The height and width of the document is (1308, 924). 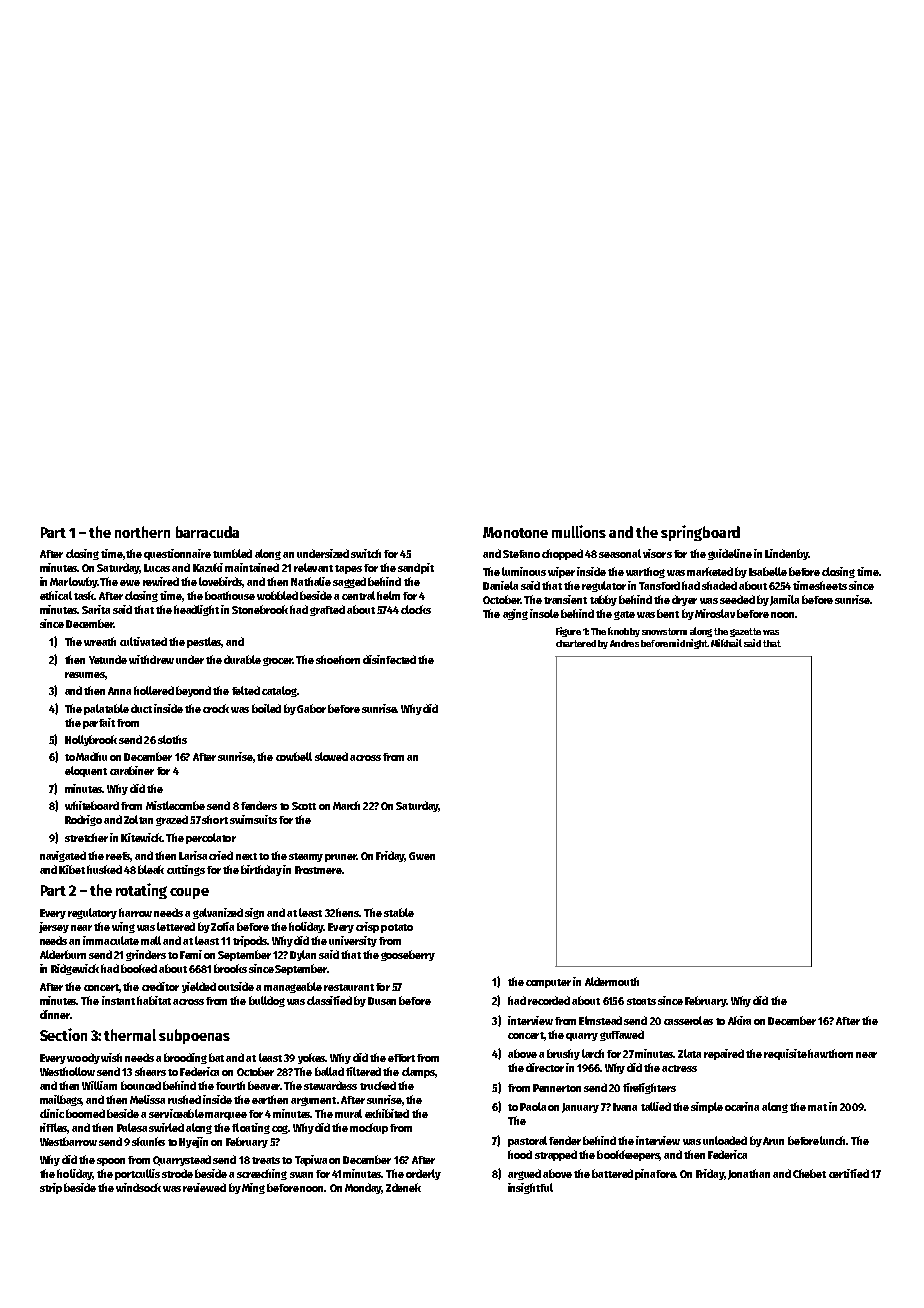 I want to click on Aldermouth, so click(x=612, y=981).
